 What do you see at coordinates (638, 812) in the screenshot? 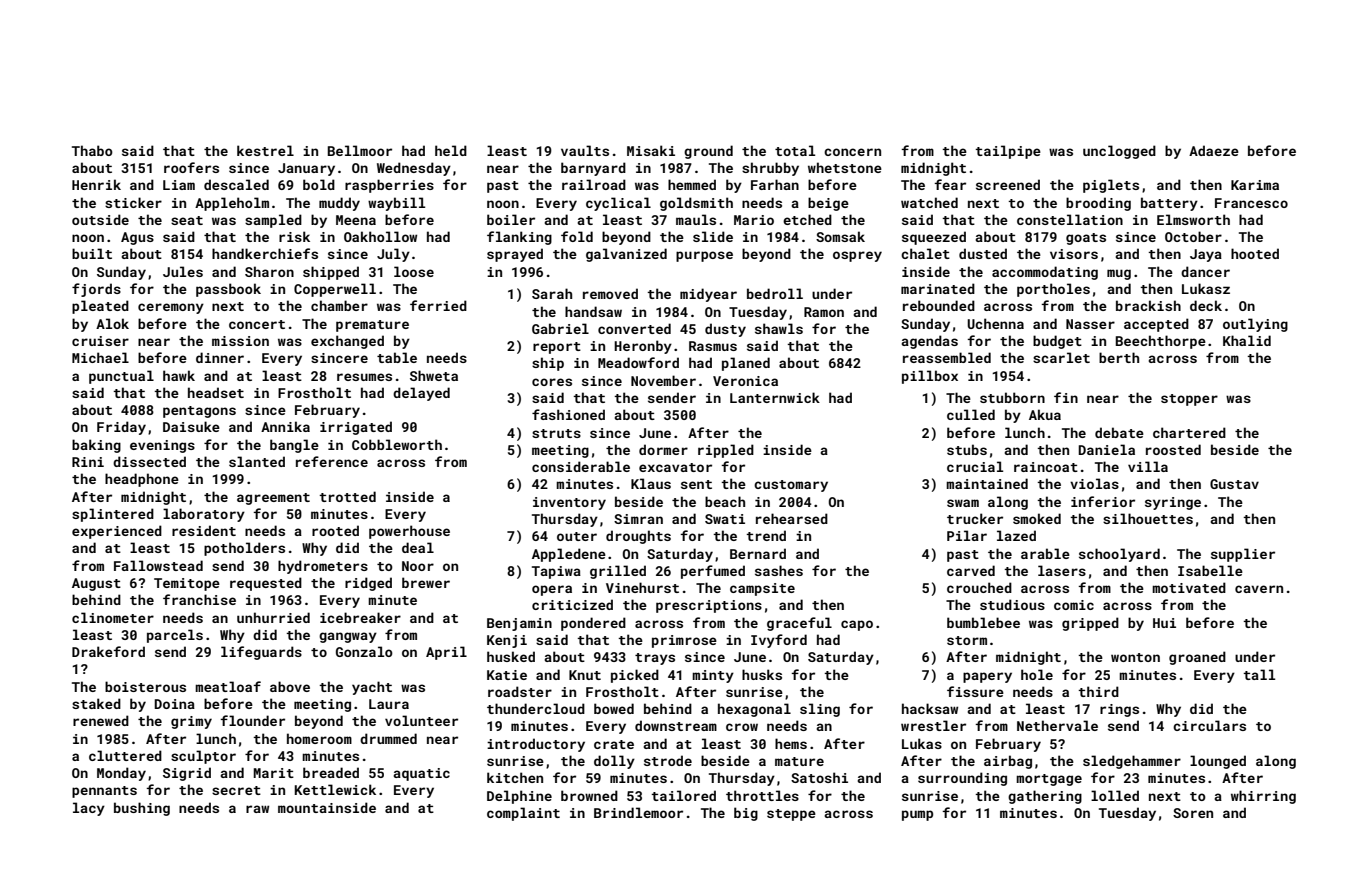
I see `Brindlemoor` at bounding box center [638, 812].
